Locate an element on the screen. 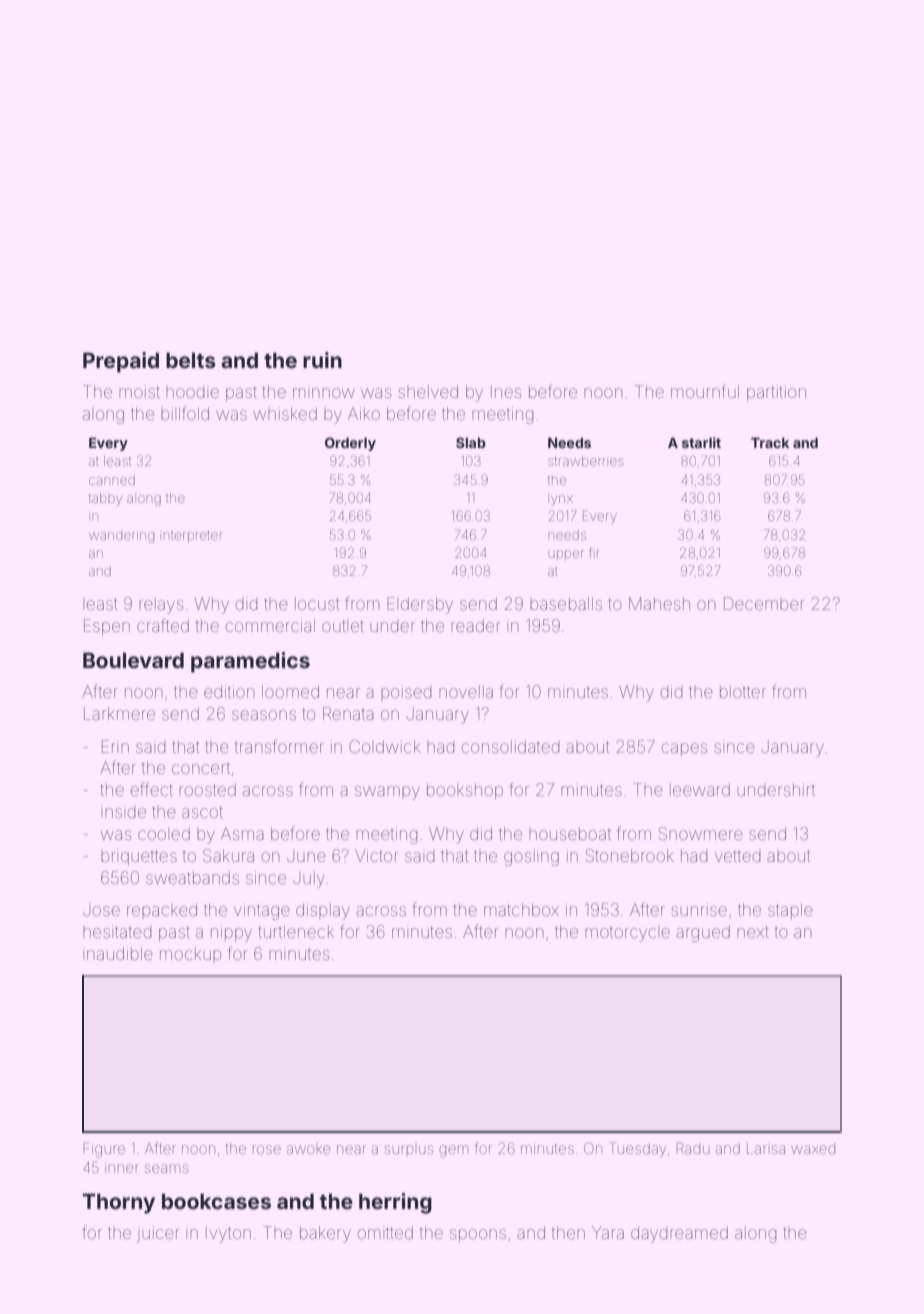 Image resolution: width=924 pixels, height=1314 pixels. Asma is located at coordinates (242, 833).
